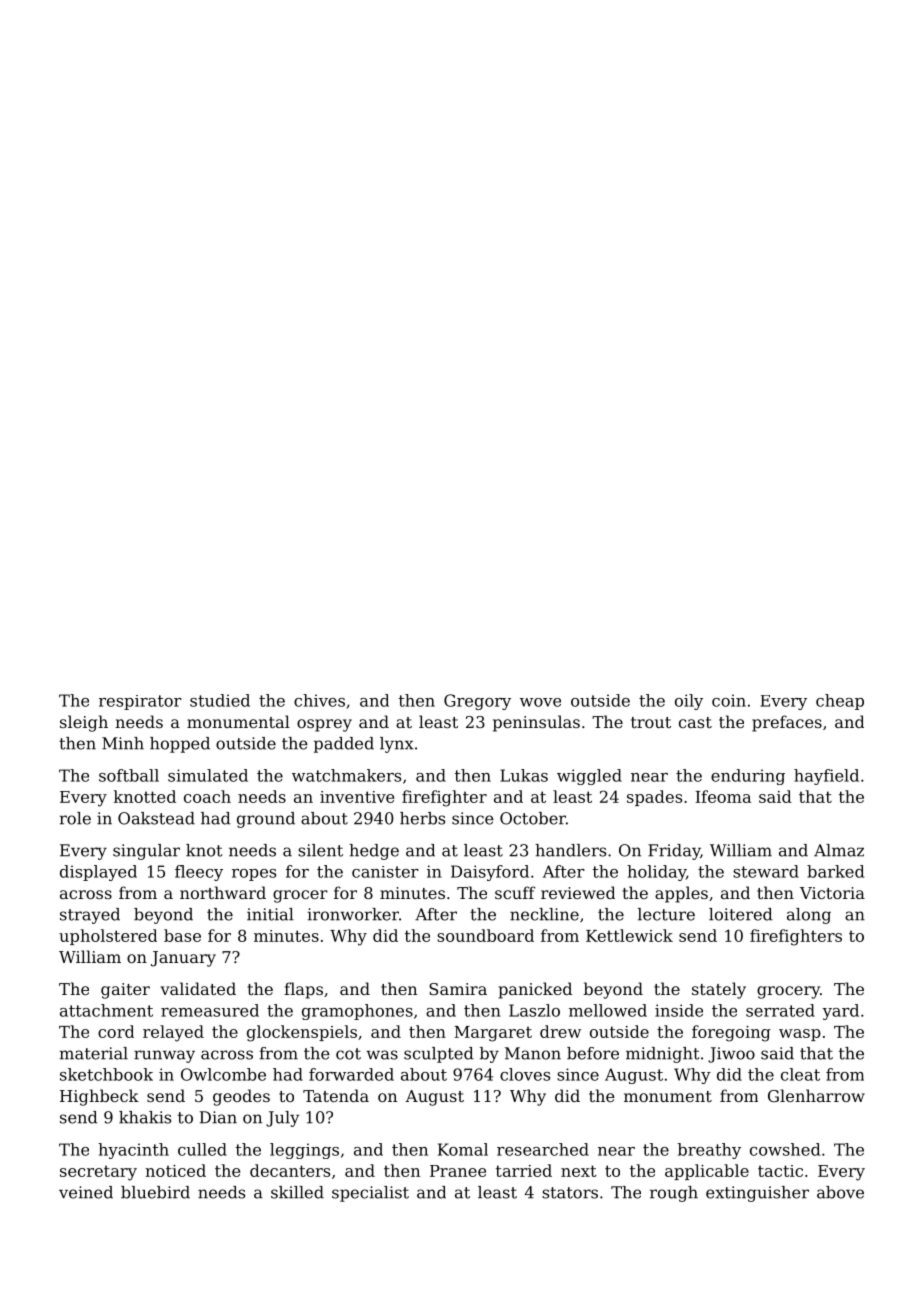 The width and height of the document is (924, 1308). I want to click on gaiter, so click(125, 991).
